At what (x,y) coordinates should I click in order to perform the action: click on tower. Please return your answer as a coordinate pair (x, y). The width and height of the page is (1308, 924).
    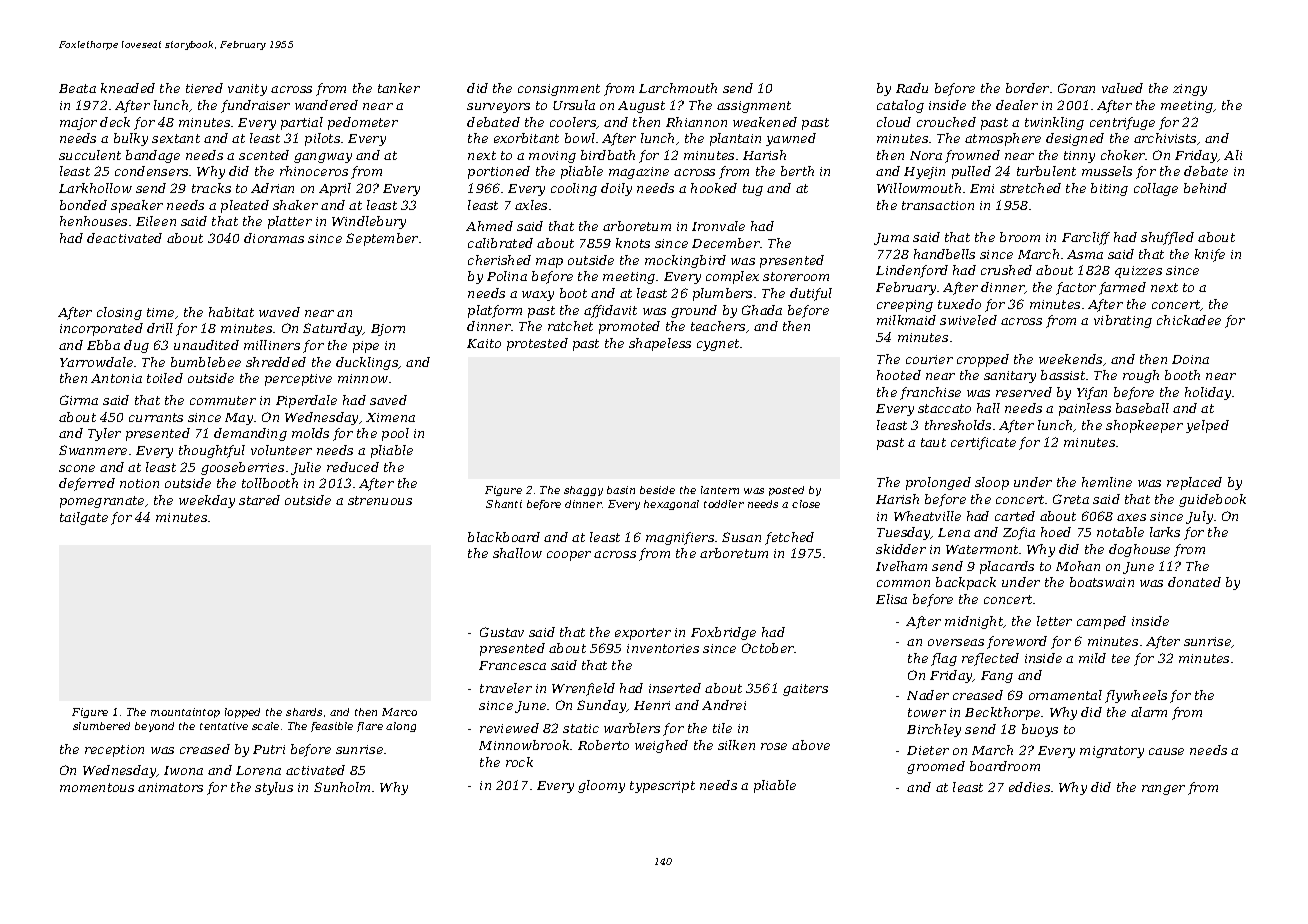
    Looking at the image, I should click on (927, 712).
